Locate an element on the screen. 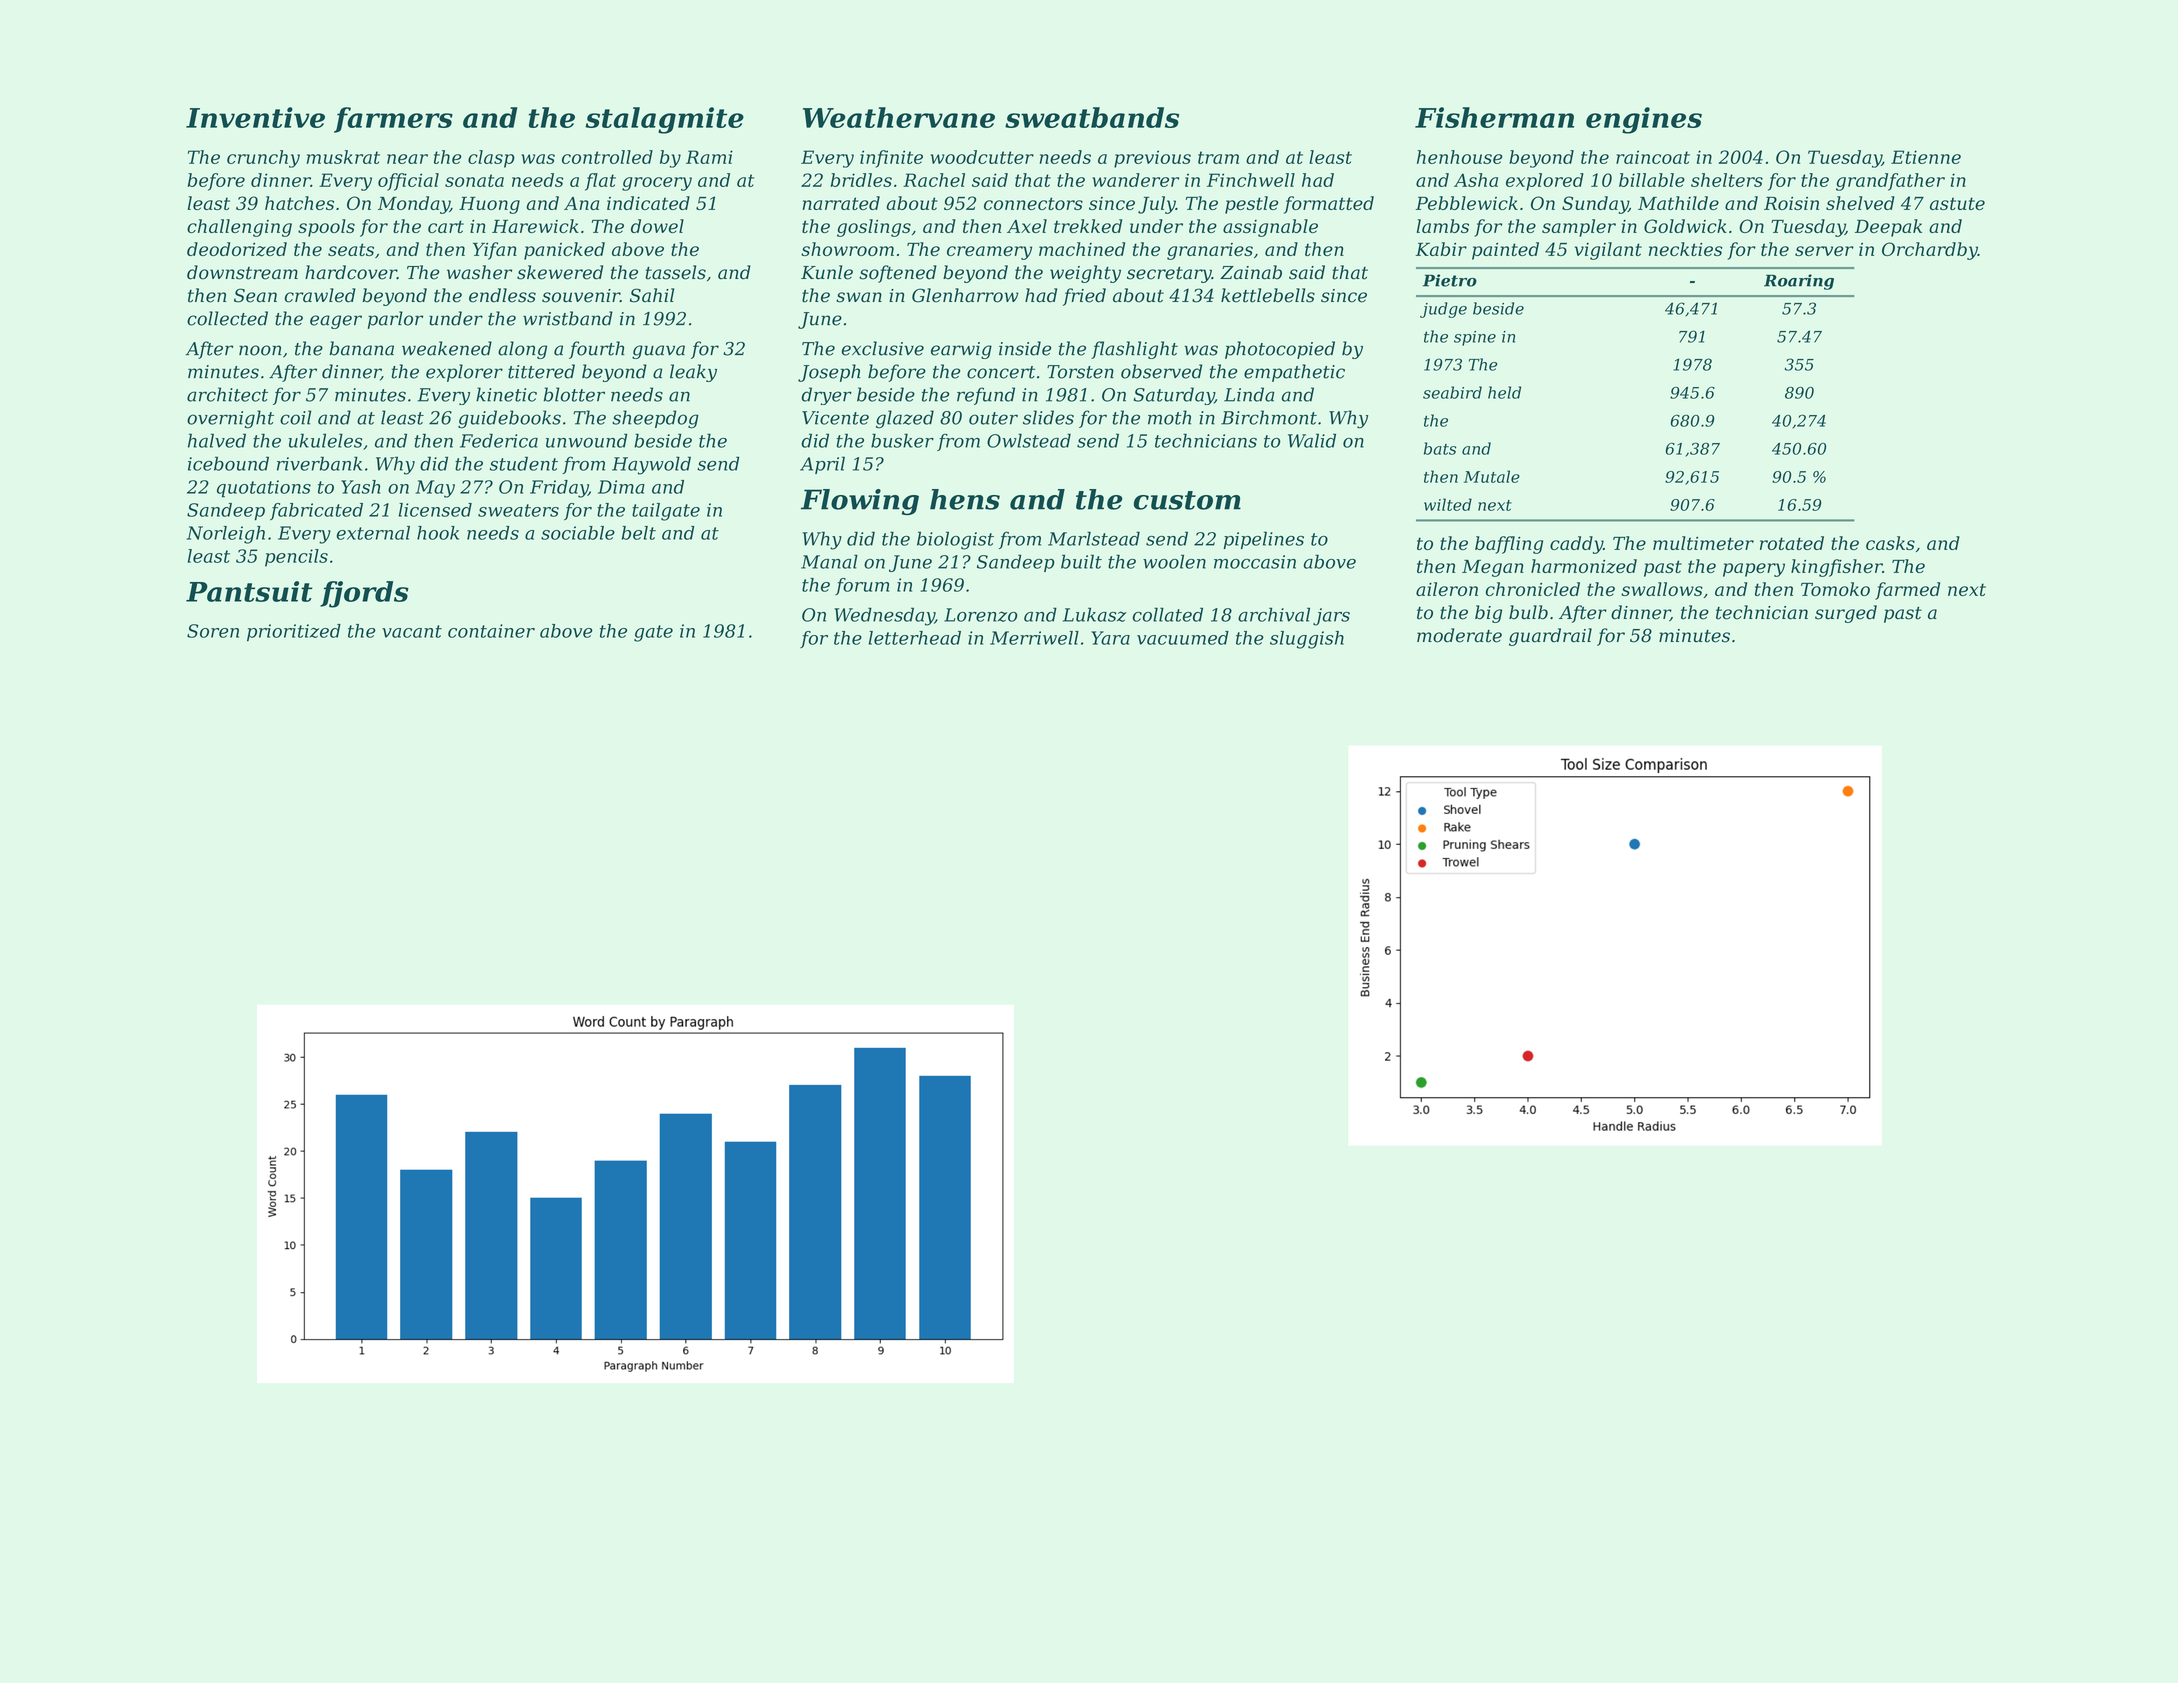 The image size is (2178, 1683). sweatbands is located at coordinates (1092, 117).
